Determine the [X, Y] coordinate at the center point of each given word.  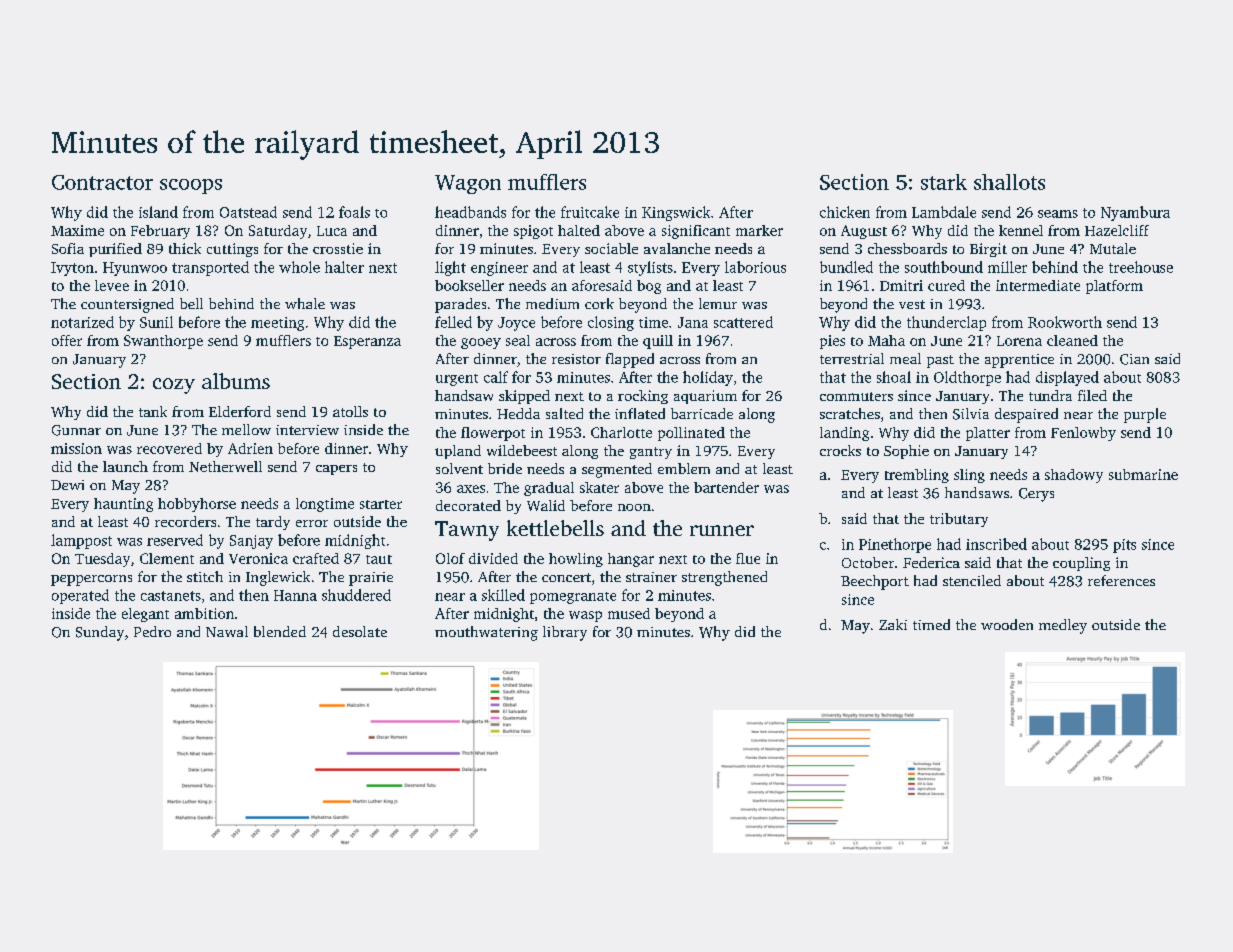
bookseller [469, 285]
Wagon [468, 184]
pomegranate [573, 598]
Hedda [518, 413]
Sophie [906, 452]
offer [67, 340]
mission [76, 448]
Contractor [102, 182]
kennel [1021, 230]
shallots [1009, 182]
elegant [145, 615]
